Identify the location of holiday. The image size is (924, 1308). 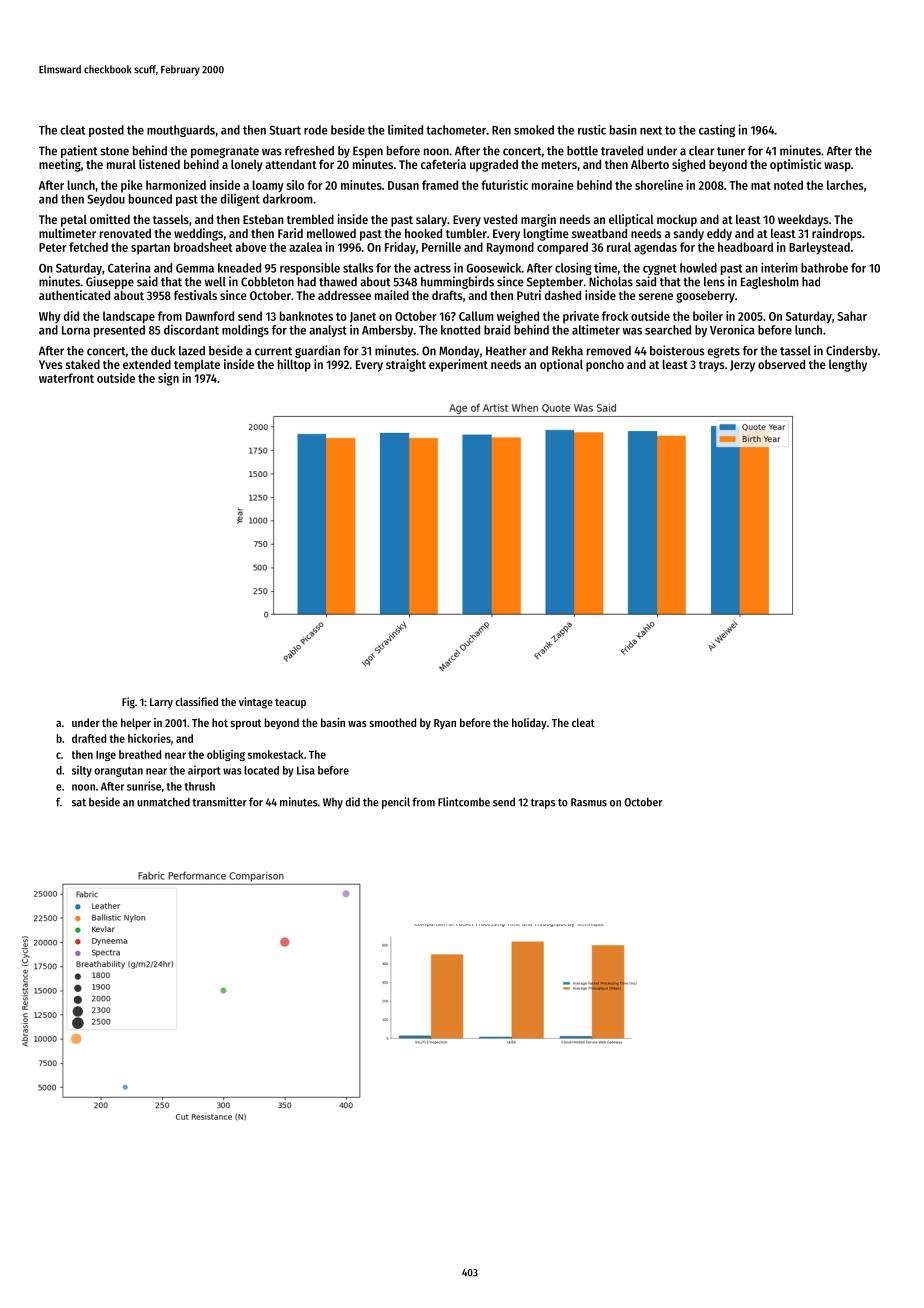
(529, 724).
